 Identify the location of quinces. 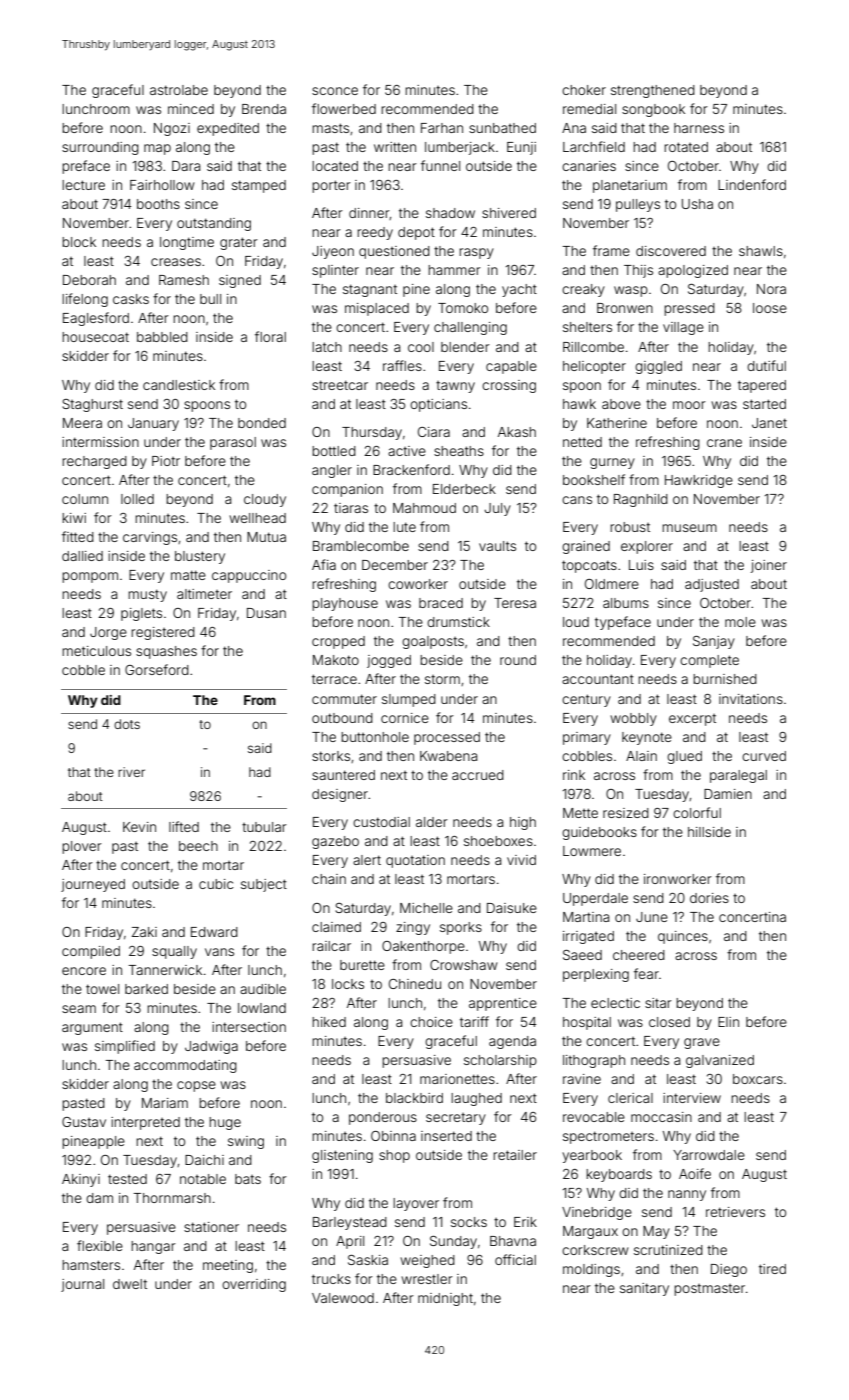
(683, 937).
